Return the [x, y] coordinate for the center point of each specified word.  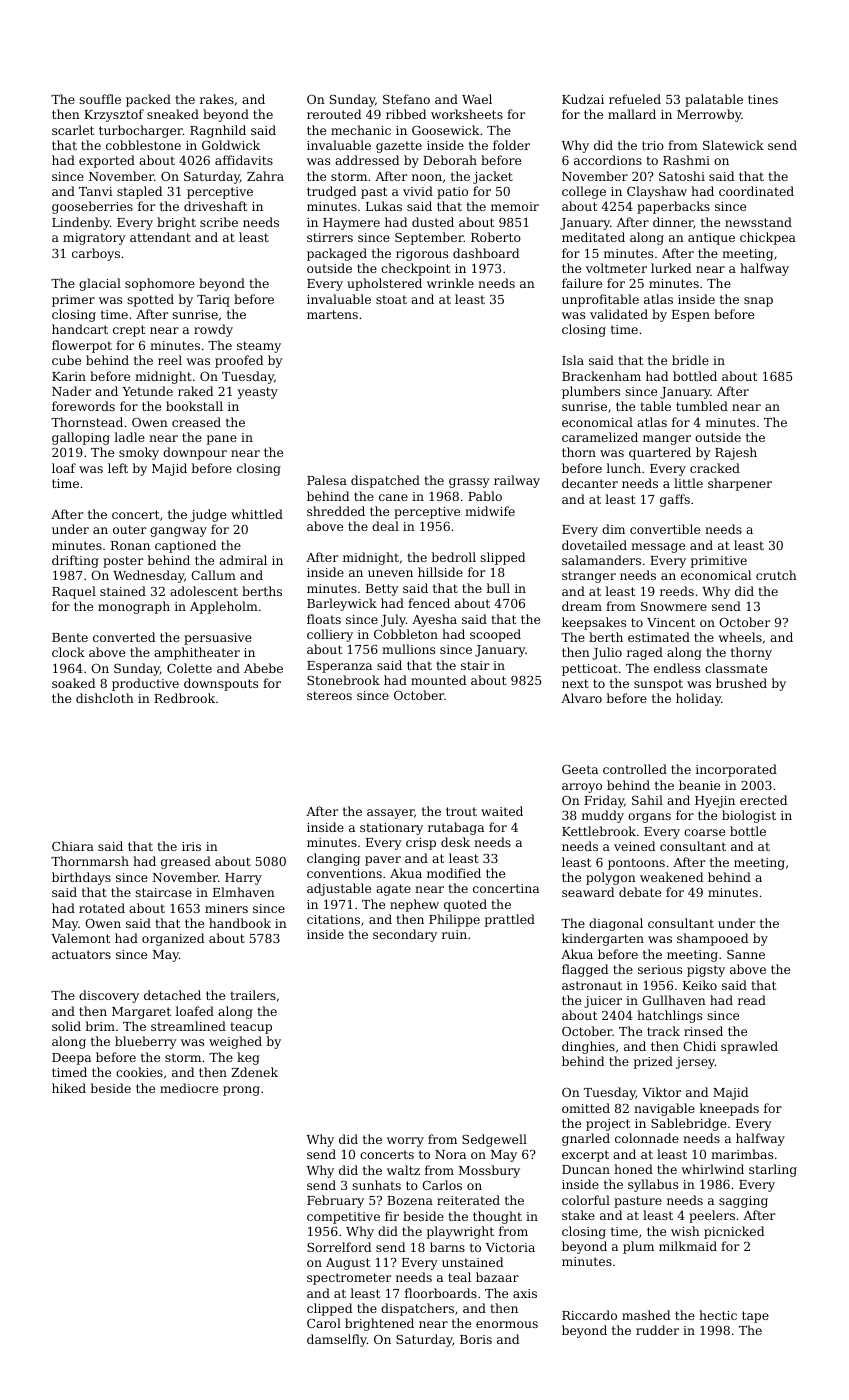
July [393, 620]
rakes [217, 99]
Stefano [406, 99]
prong [241, 1091]
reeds [677, 591]
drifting [75, 561]
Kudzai [583, 99]
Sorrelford [339, 1247]
